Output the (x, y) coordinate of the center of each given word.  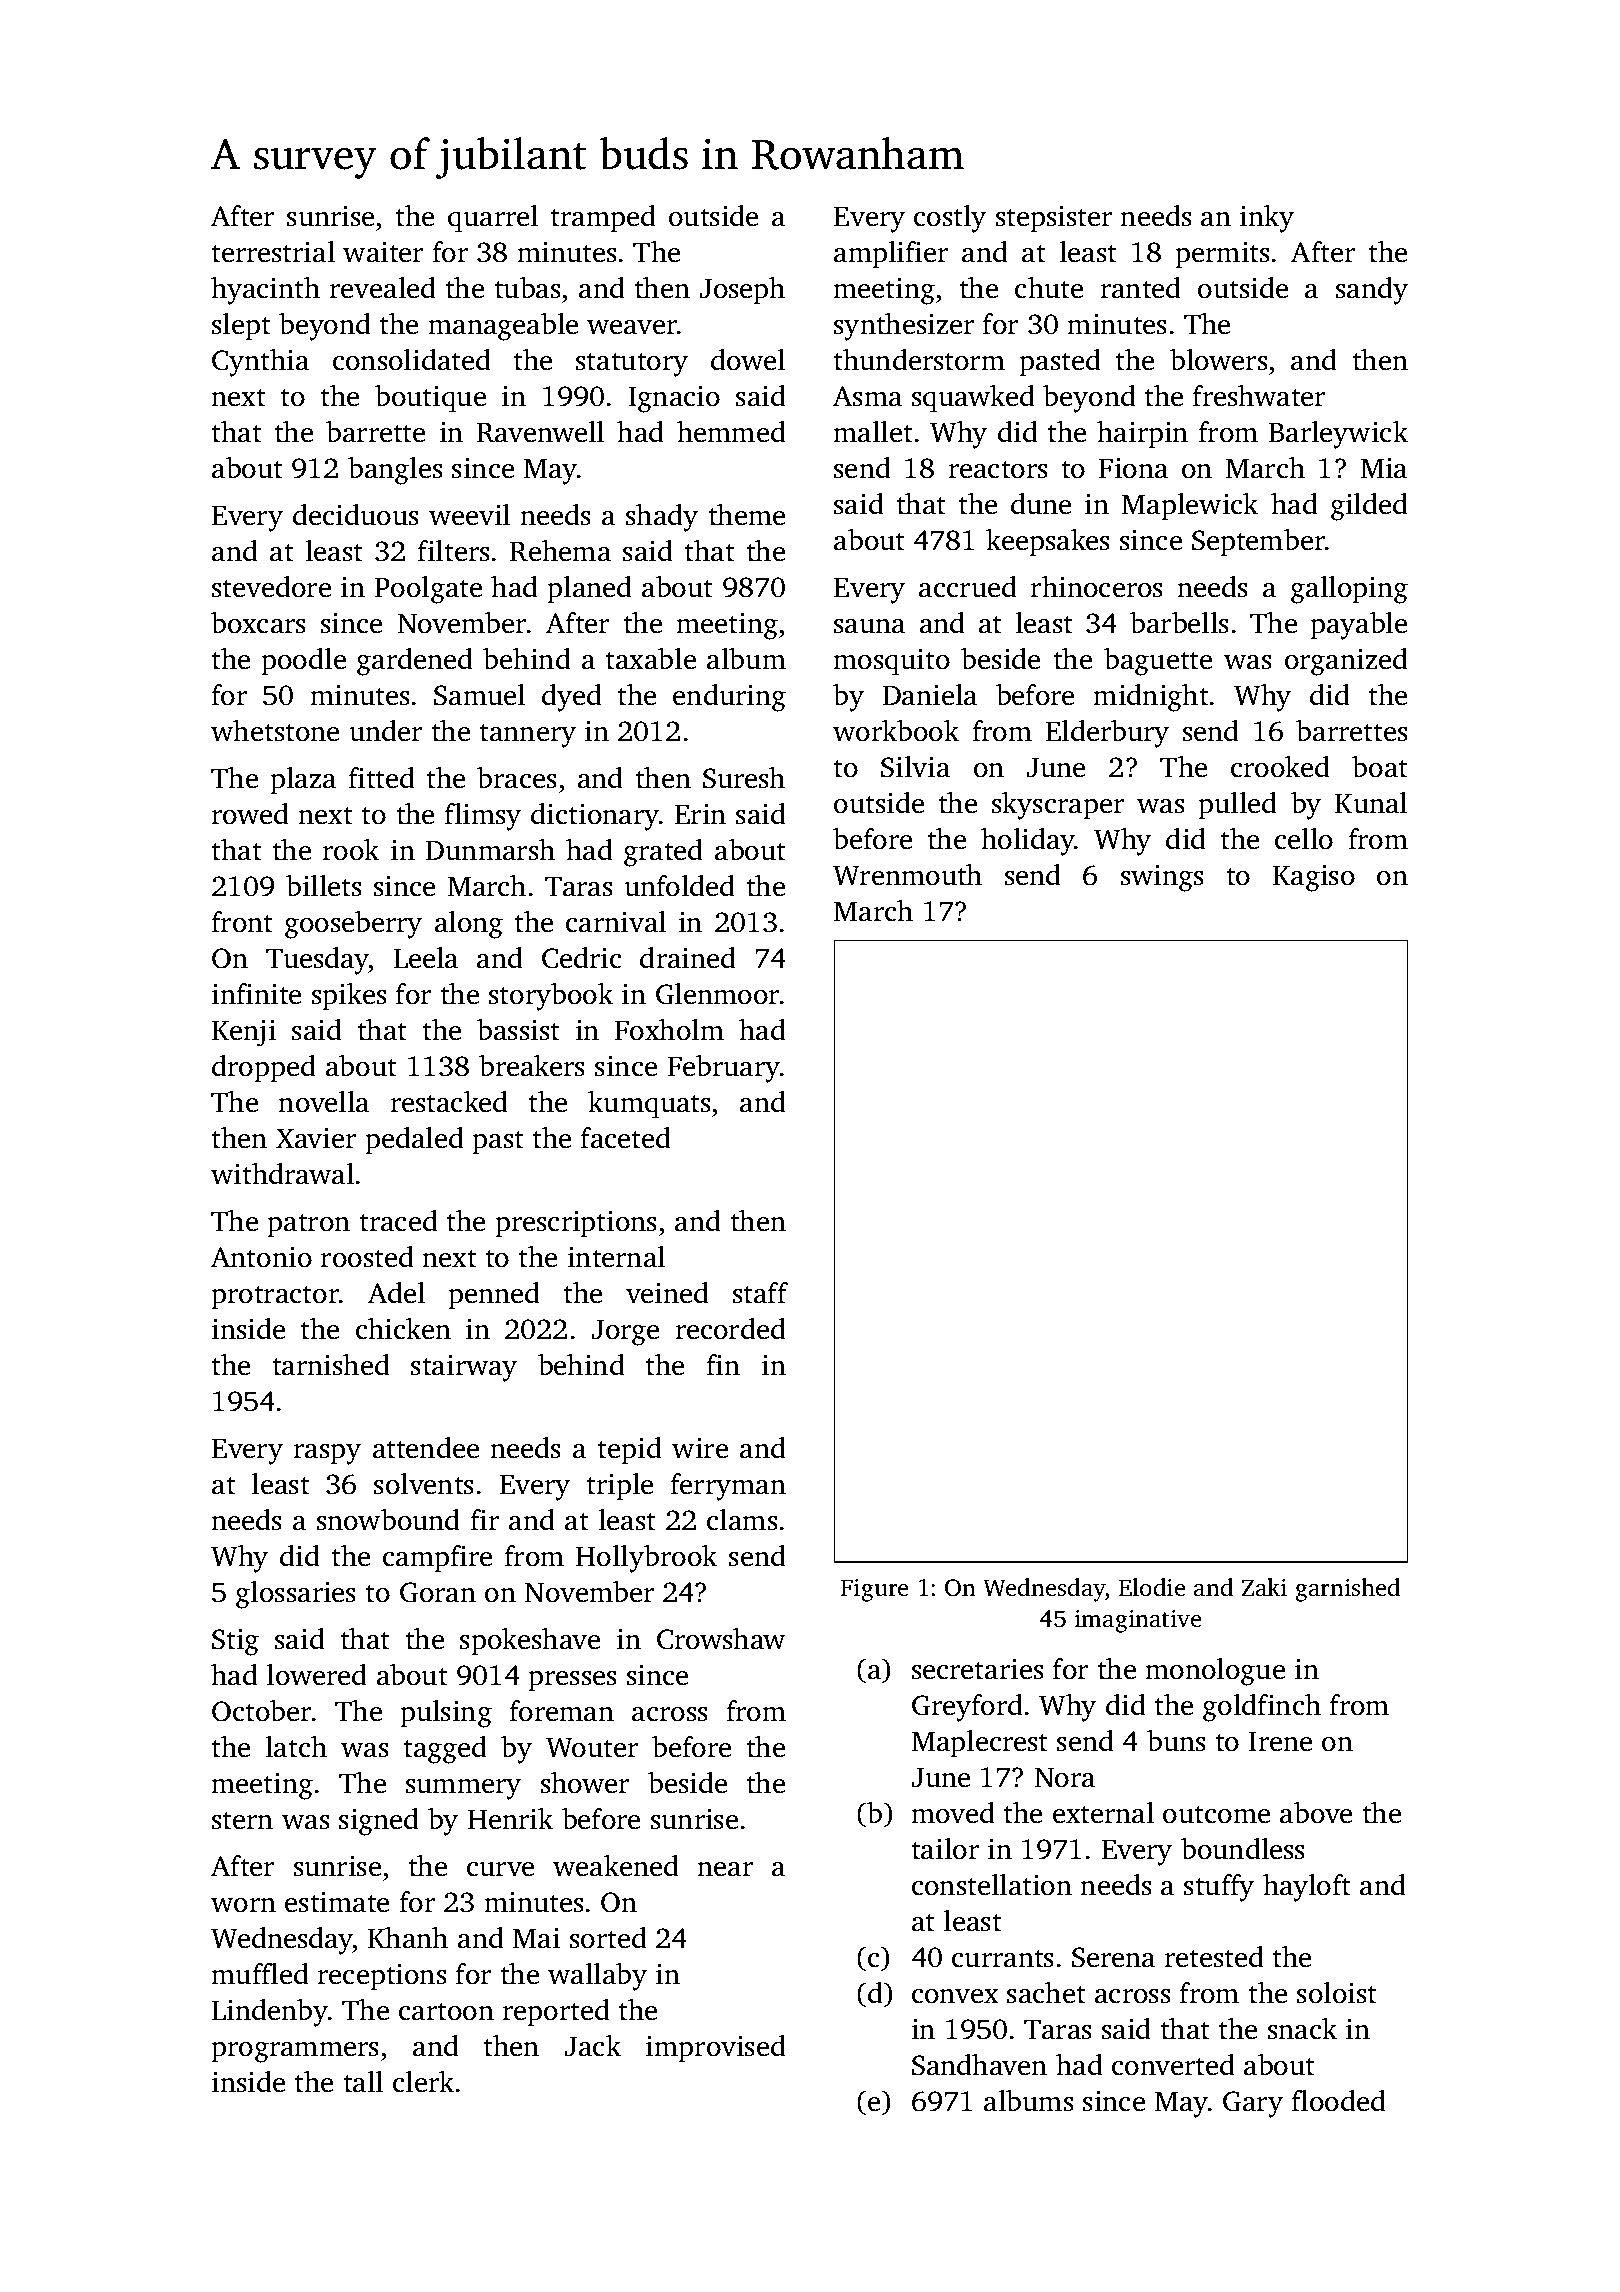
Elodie (1152, 1587)
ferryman (728, 1487)
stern (242, 1821)
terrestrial (273, 252)
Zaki (1264, 1587)
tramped (603, 218)
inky (1267, 219)
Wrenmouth (907, 875)
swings (1162, 878)
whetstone (275, 731)
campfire (437, 1558)
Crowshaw (721, 1639)
